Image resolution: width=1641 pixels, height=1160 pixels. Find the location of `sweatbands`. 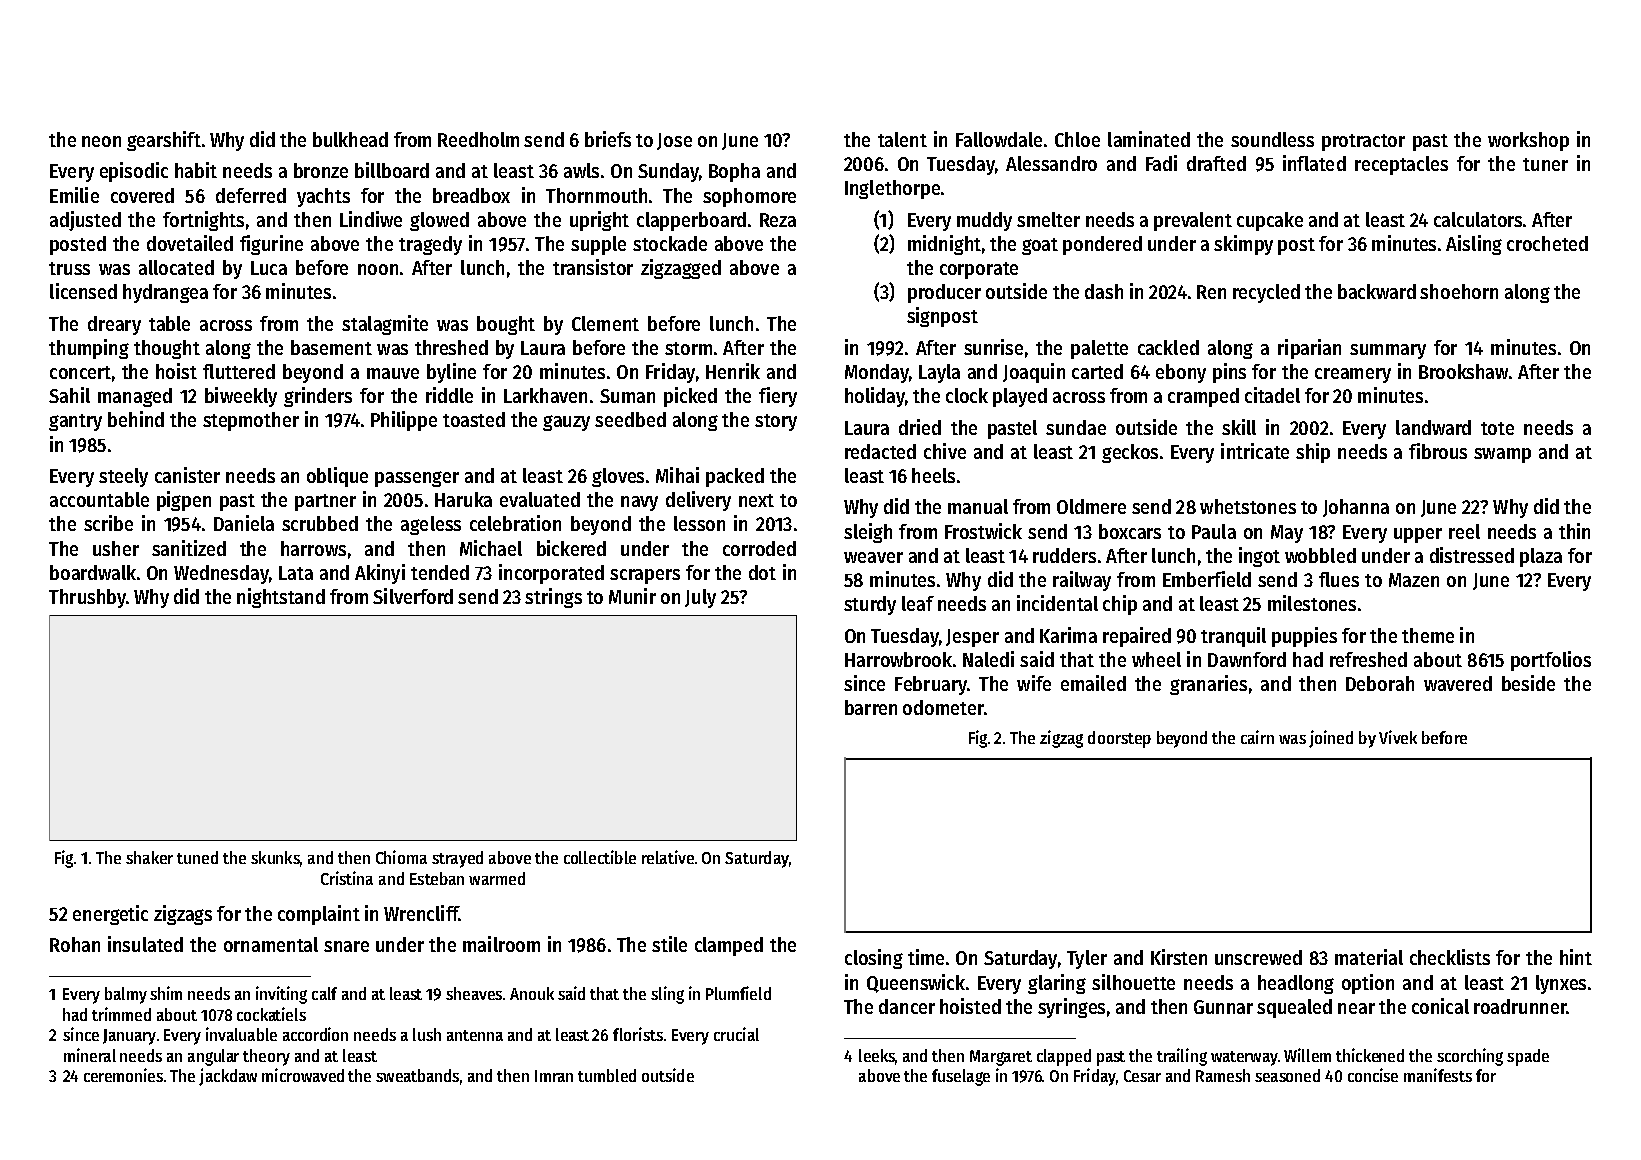

sweatbands is located at coordinates (417, 1075).
